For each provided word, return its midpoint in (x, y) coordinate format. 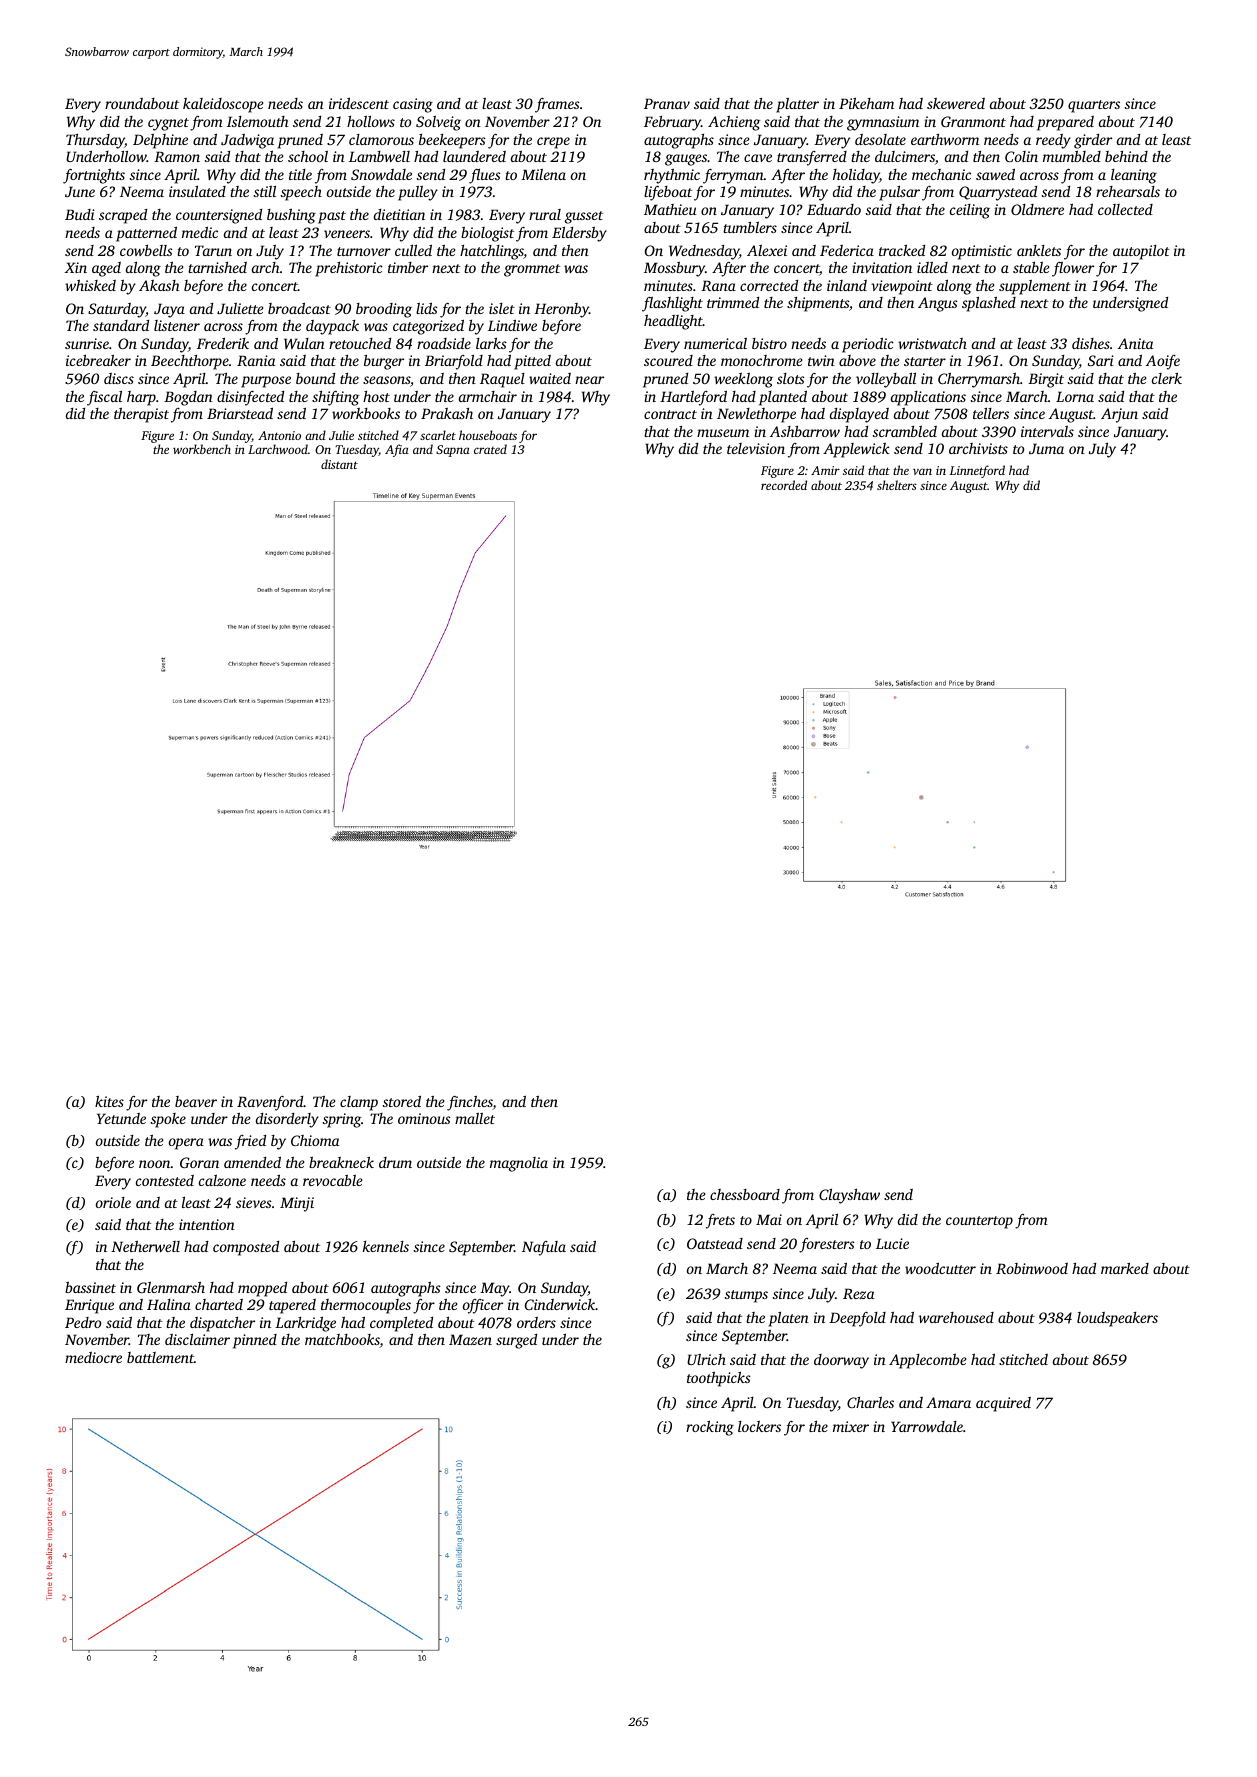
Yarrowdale (927, 1426)
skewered (956, 103)
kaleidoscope (223, 105)
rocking (710, 1428)
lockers (759, 1426)
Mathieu (670, 209)
